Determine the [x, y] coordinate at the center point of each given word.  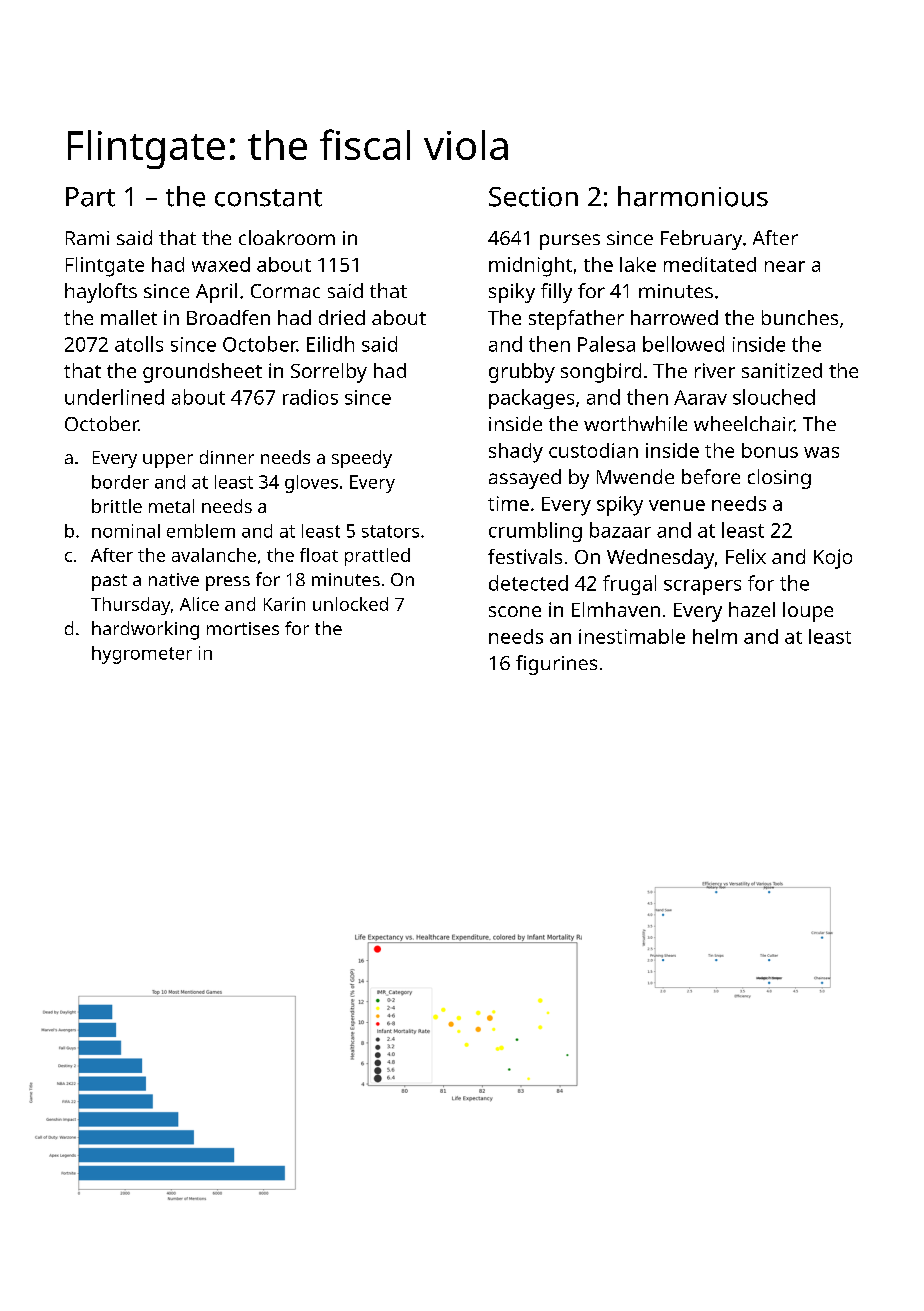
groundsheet [202, 373]
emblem [201, 531]
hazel [752, 609]
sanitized [782, 370]
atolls [139, 344]
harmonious [693, 196]
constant [268, 198]
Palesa [606, 344]
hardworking [145, 630]
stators [390, 531]
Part [90, 197]
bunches [800, 317]
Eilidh [330, 344]
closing [779, 479]
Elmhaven [616, 609]
